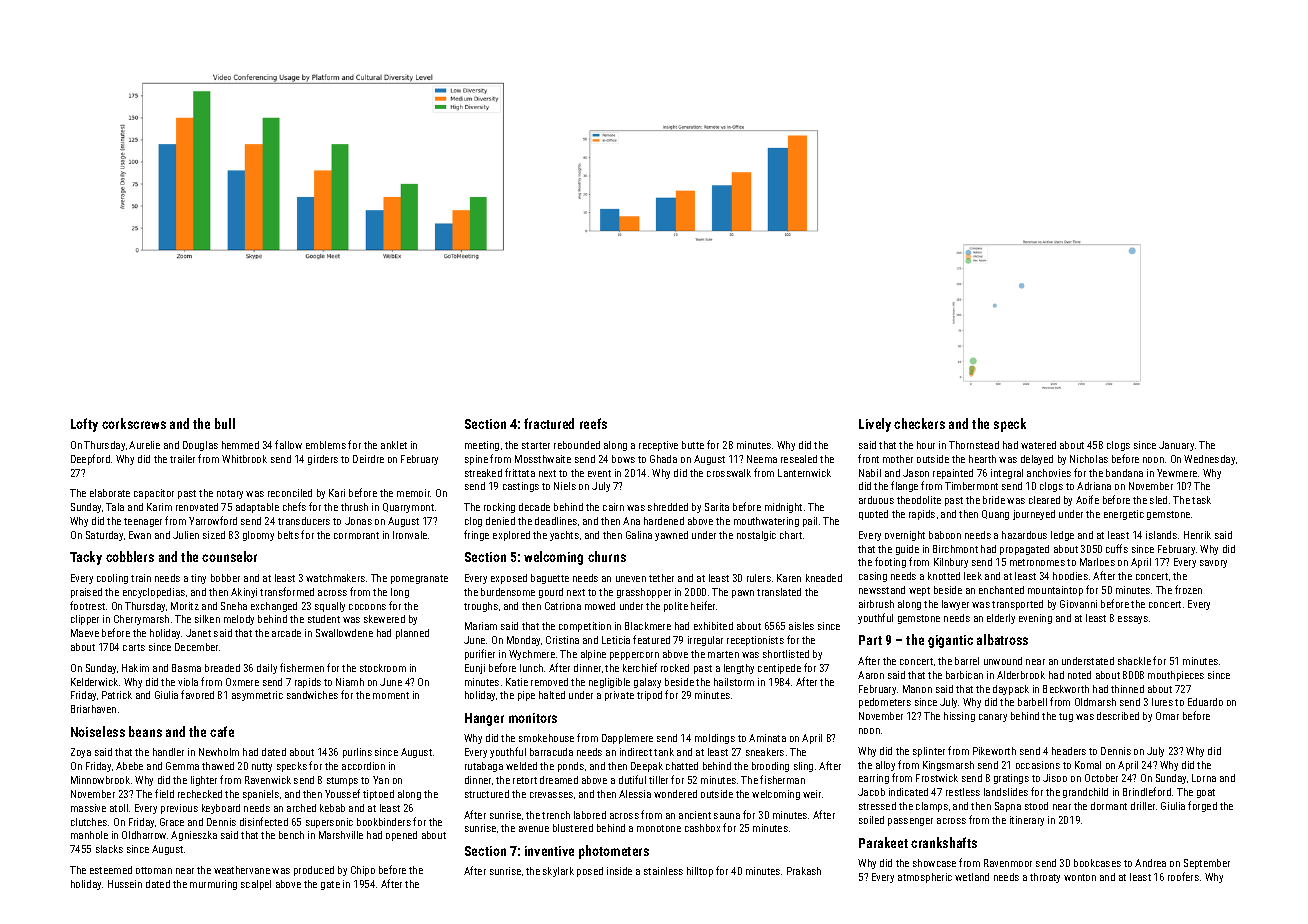  Describe the element at coordinates (291, 835) in the page. I see `bench` at that location.
